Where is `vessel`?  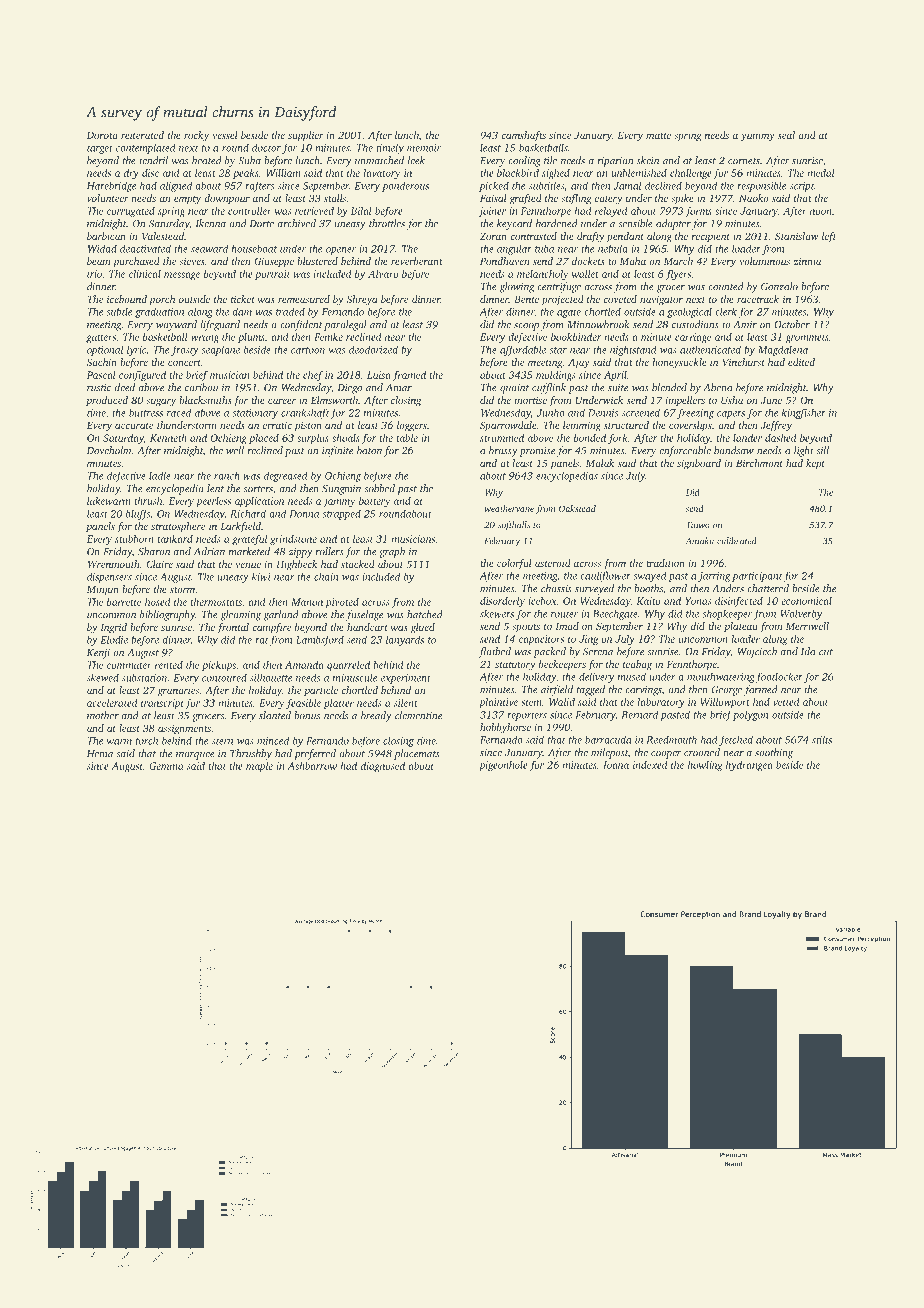 vessel is located at coordinates (225, 135).
